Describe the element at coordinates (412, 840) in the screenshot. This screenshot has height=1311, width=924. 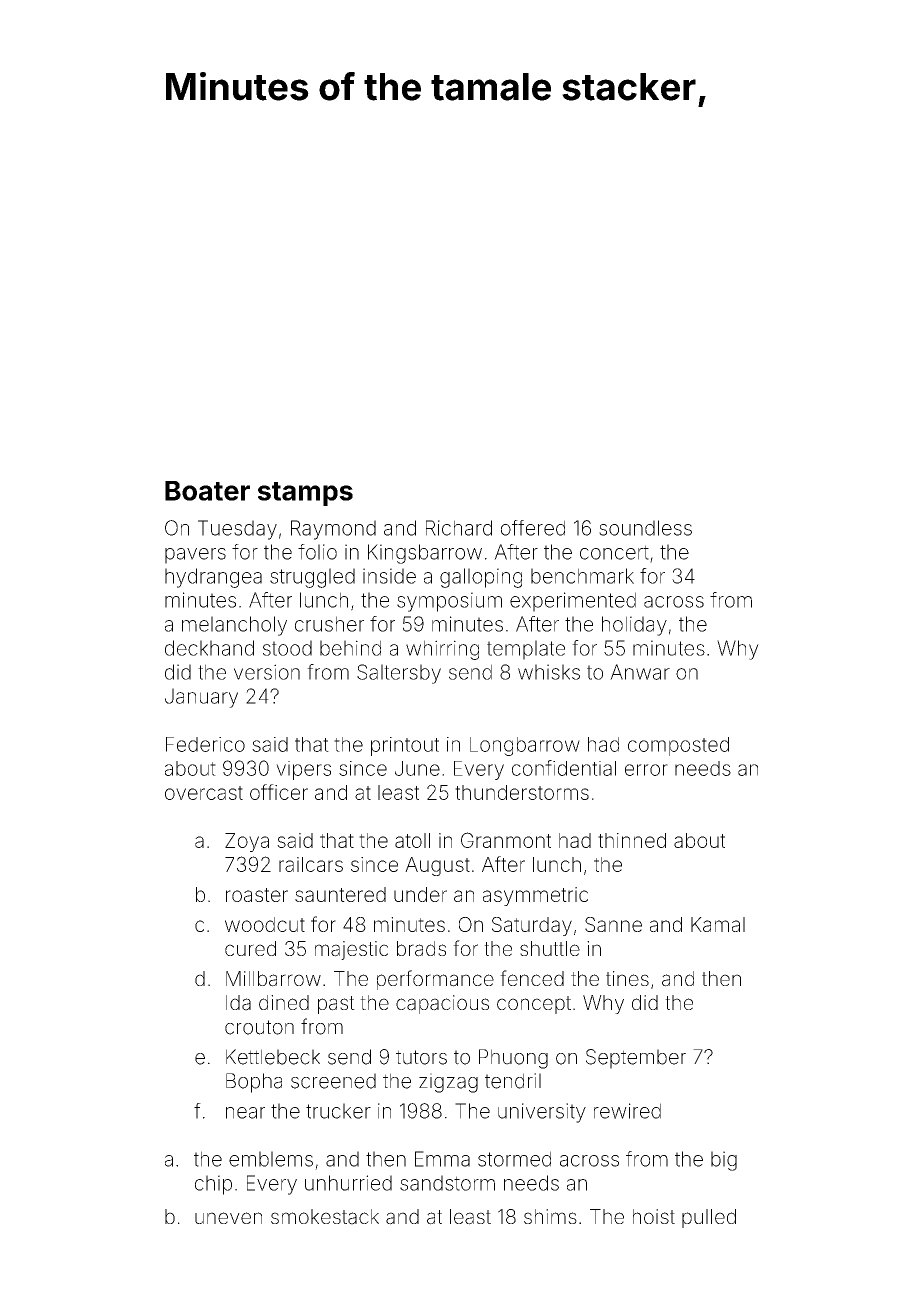
I see `atoll` at that location.
